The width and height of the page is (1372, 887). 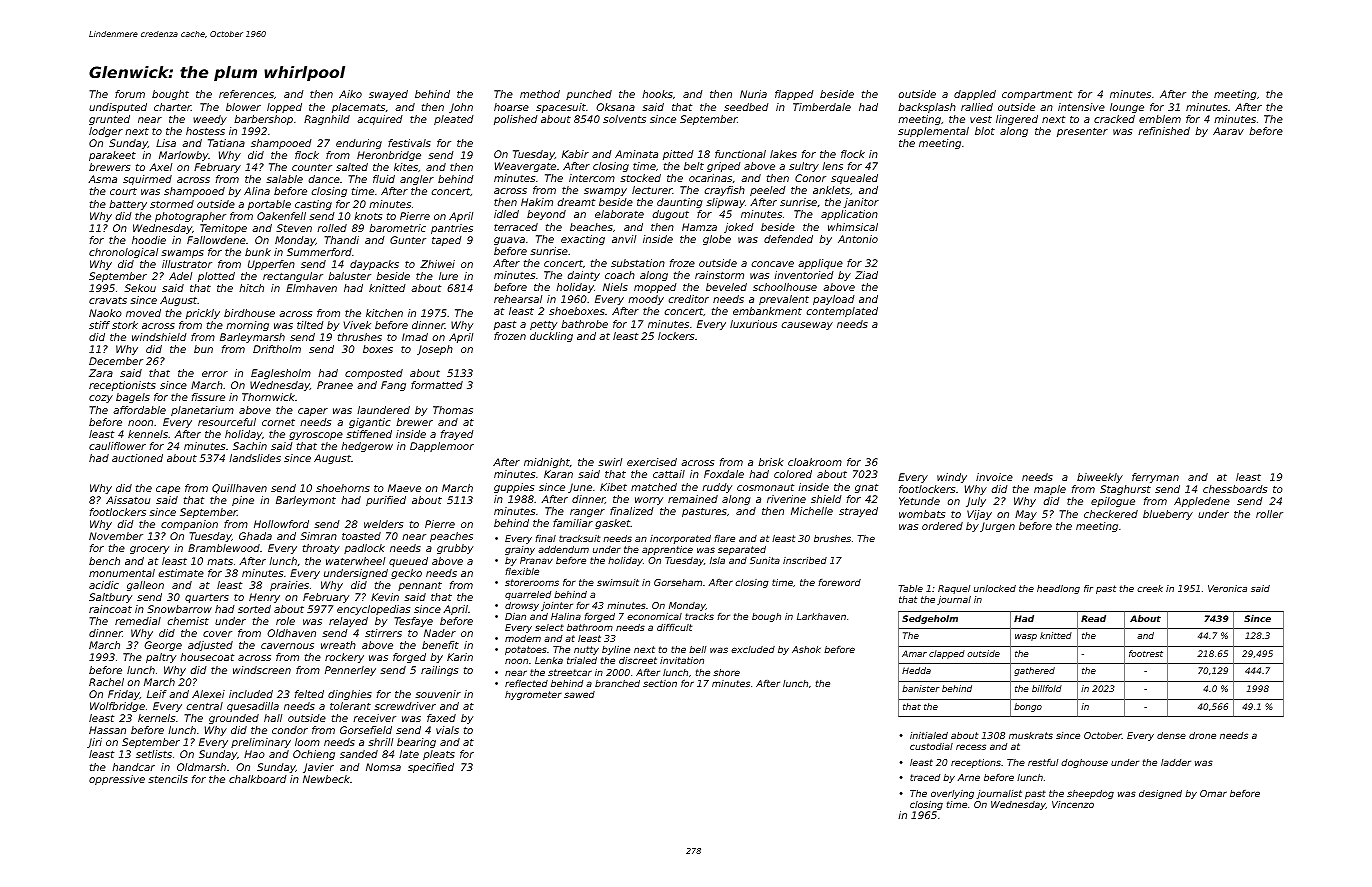 I want to click on oppressive, so click(x=117, y=780).
